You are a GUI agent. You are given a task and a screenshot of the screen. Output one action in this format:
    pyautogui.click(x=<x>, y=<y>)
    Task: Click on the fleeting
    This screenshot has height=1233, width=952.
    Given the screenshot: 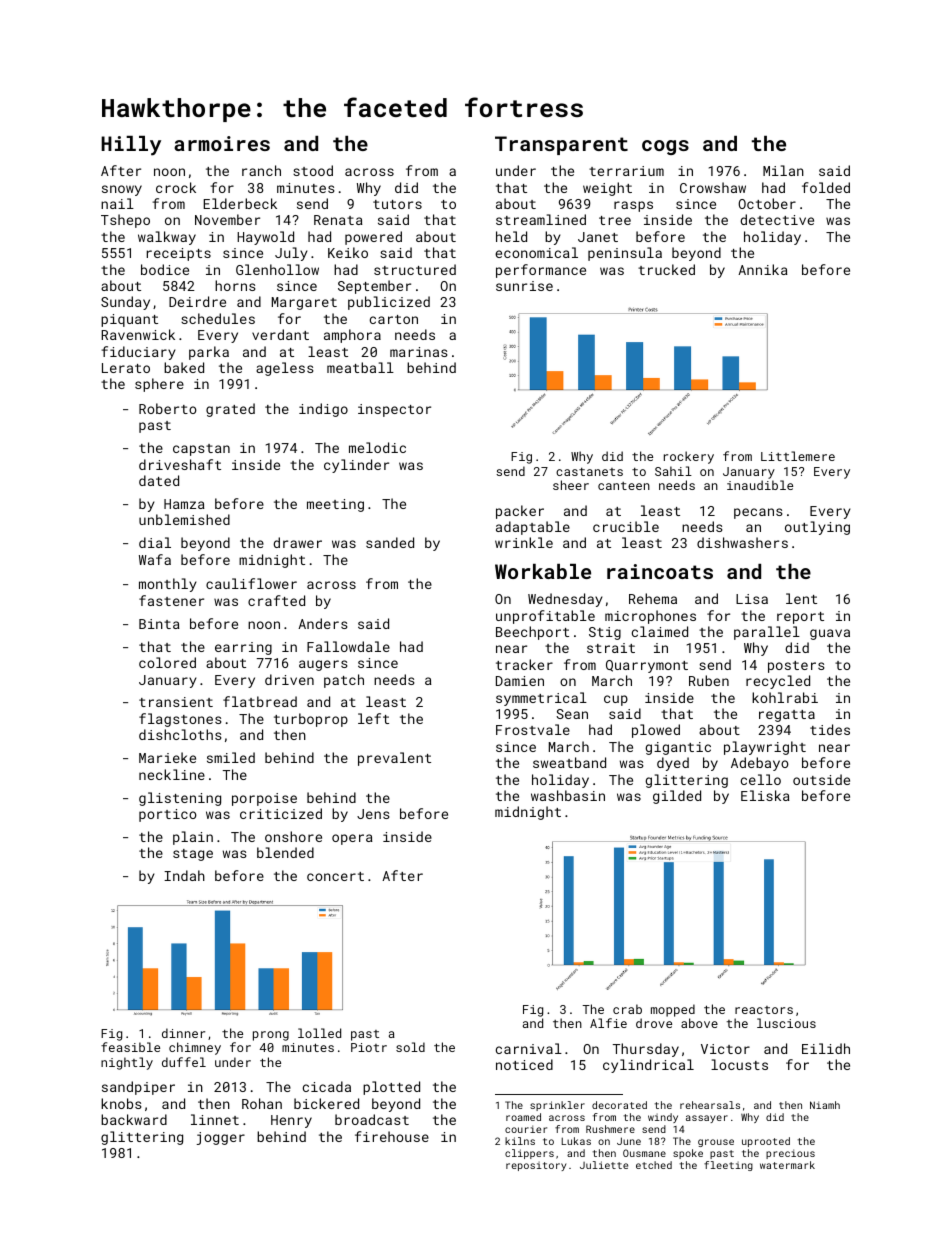 What is the action you would take?
    pyautogui.click(x=728, y=1166)
